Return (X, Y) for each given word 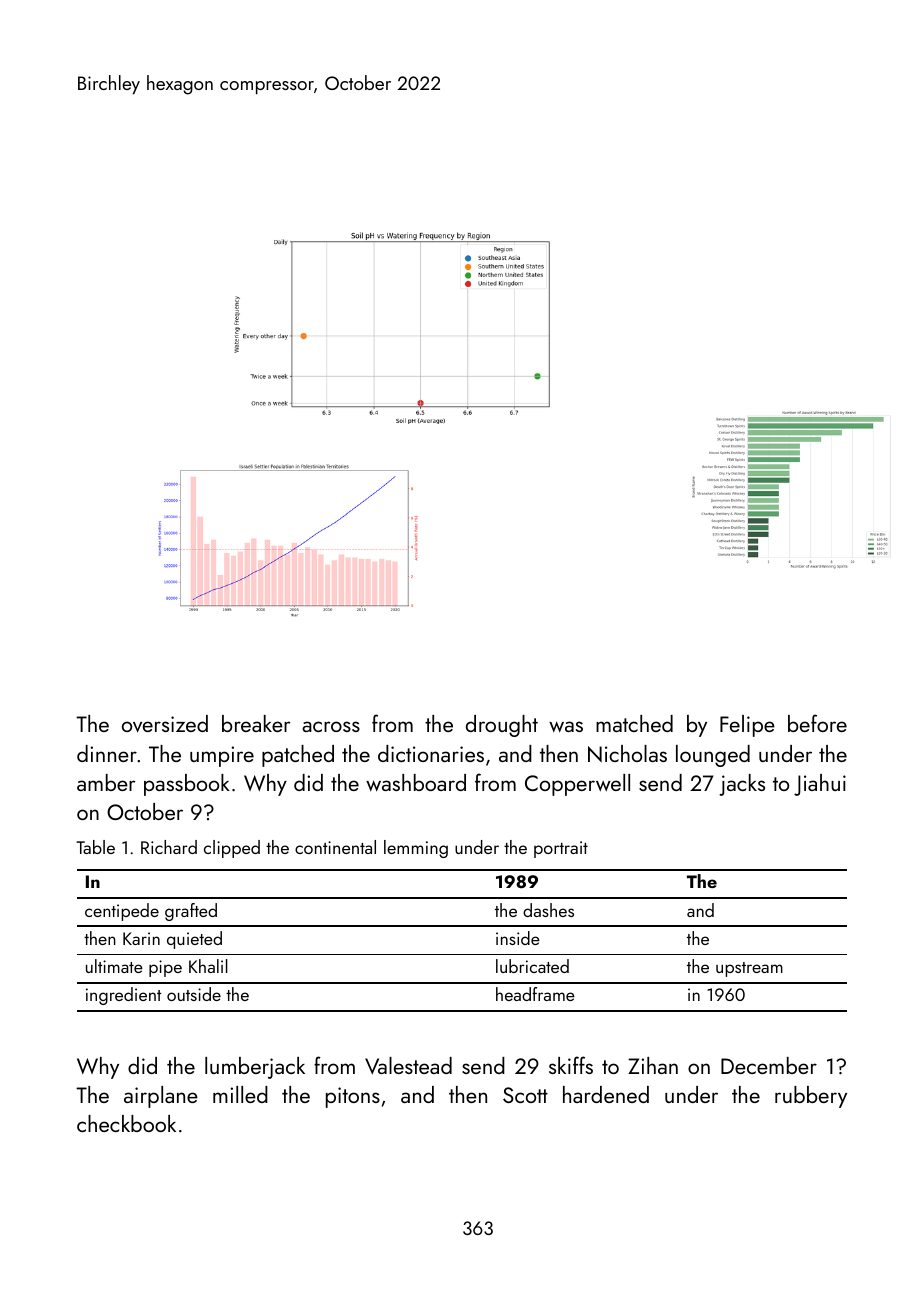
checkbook (126, 1123)
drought (502, 726)
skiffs (571, 1065)
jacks (742, 785)
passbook (187, 785)
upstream (749, 969)
